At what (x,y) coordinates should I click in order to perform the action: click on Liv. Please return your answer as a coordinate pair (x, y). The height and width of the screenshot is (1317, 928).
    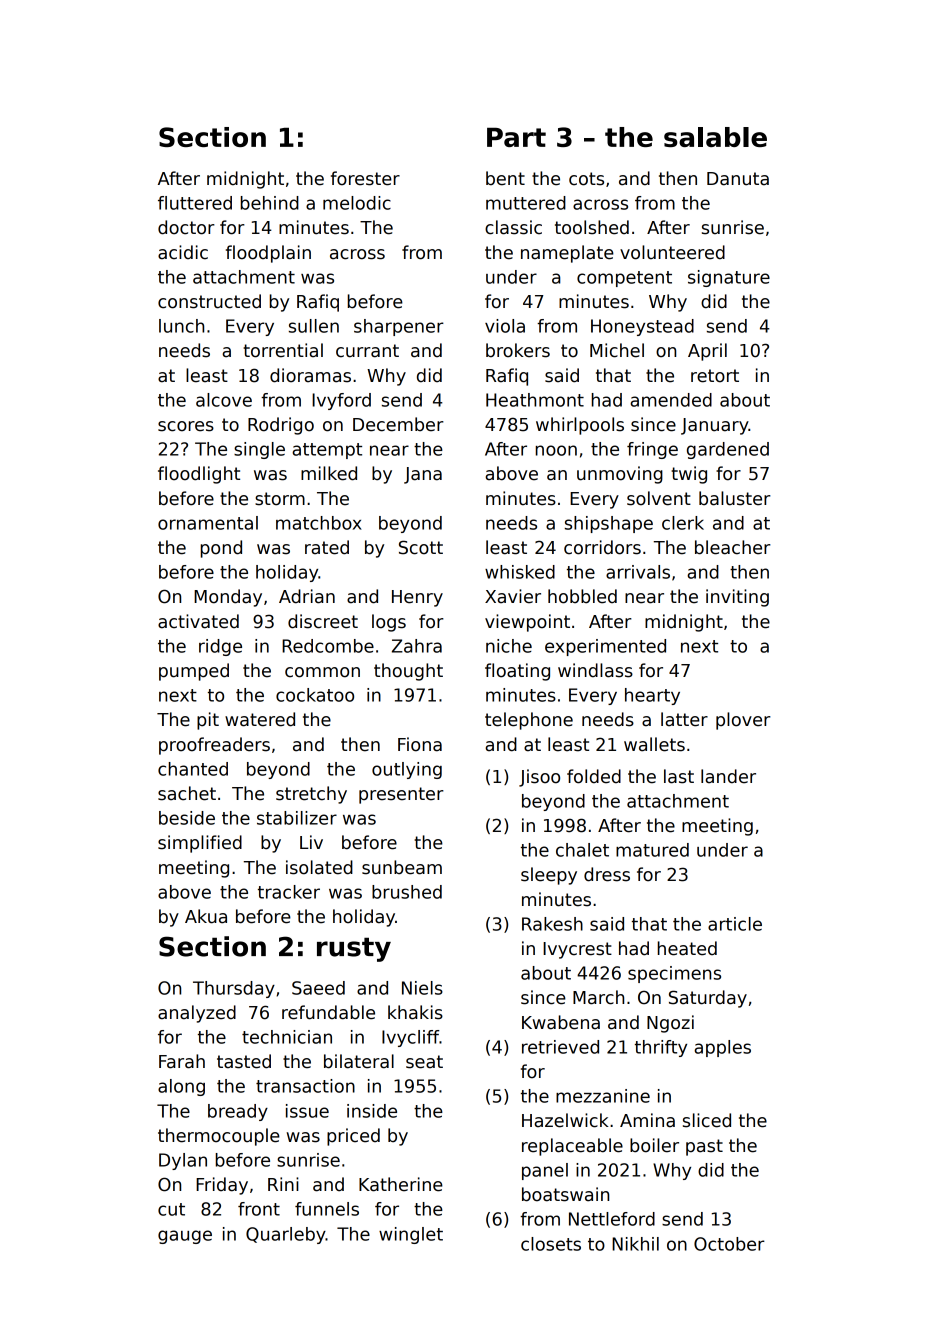
    Looking at the image, I should click on (311, 842).
